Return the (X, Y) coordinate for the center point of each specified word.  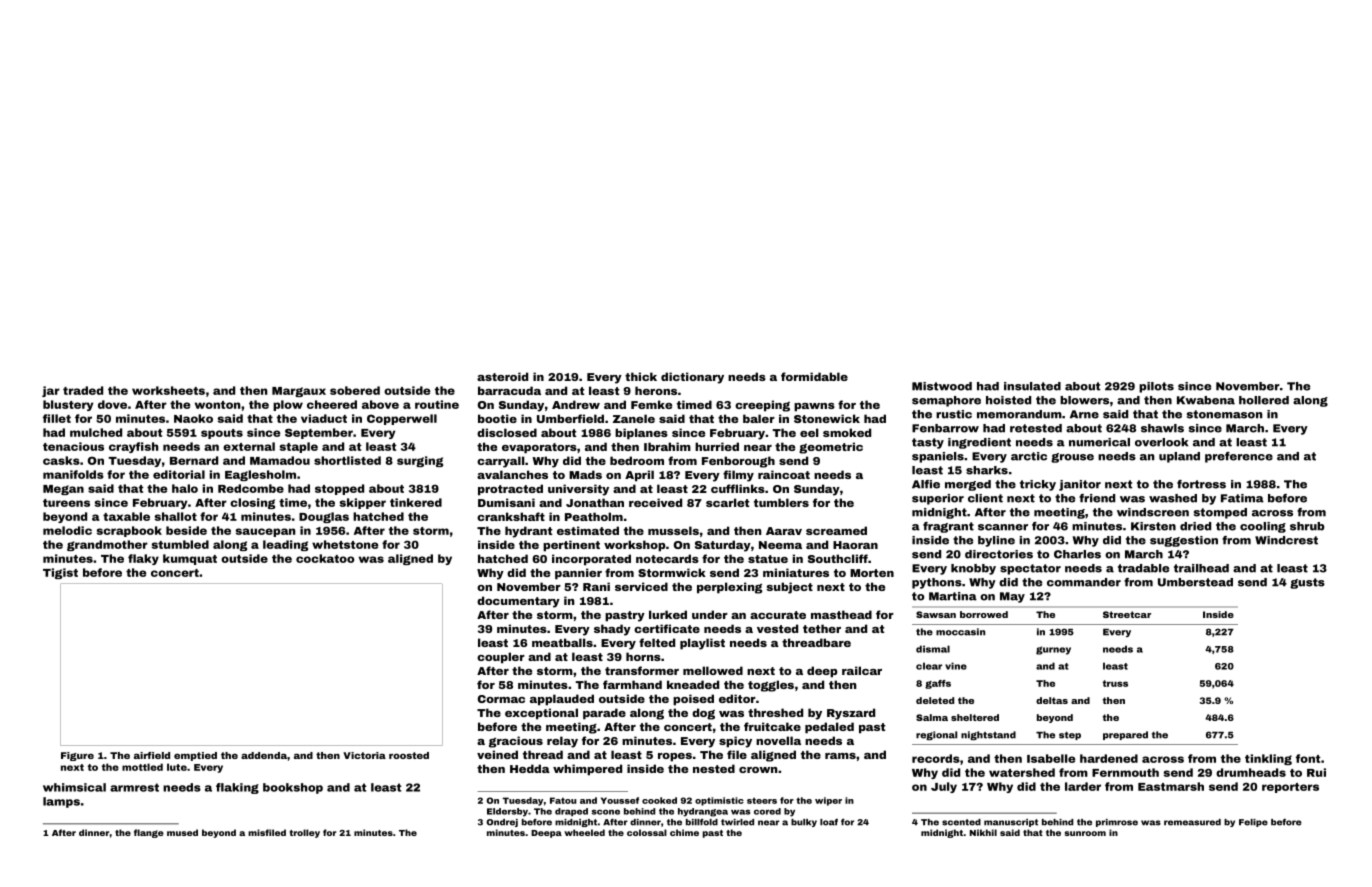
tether (822, 628)
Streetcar (1127, 614)
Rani (596, 586)
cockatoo (325, 558)
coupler (501, 658)
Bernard (194, 460)
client (985, 498)
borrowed (984, 614)
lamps (61, 802)
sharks (987, 470)
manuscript (1011, 823)
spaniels (938, 457)
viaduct (324, 418)
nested (714, 768)
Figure (77, 756)
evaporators (539, 448)
